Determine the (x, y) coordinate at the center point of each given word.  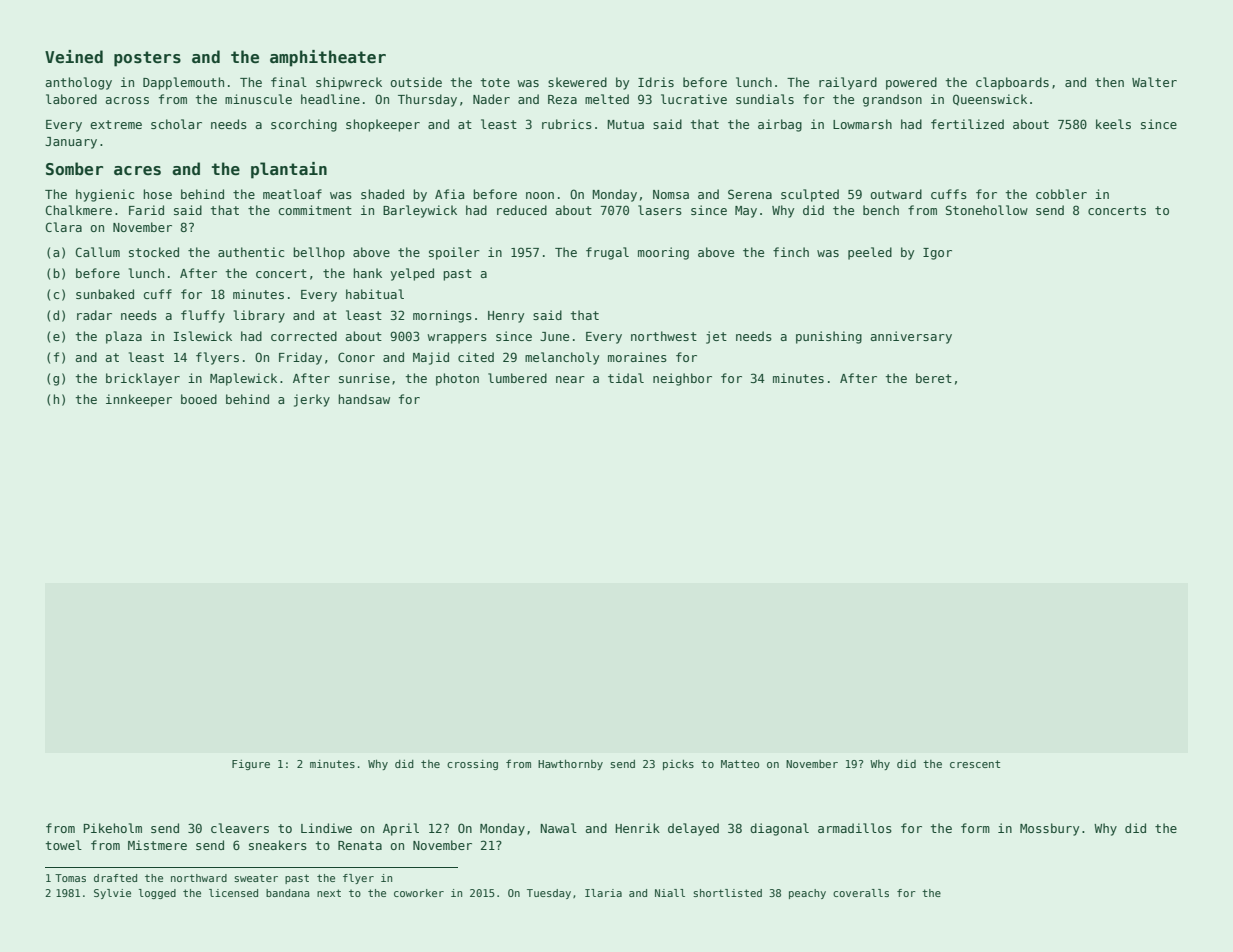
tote (495, 82)
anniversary (911, 337)
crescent (975, 764)
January (71, 143)
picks (678, 765)
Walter (1154, 82)
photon (457, 379)
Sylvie (112, 894)
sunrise (364, 378)
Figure (251, 765)
